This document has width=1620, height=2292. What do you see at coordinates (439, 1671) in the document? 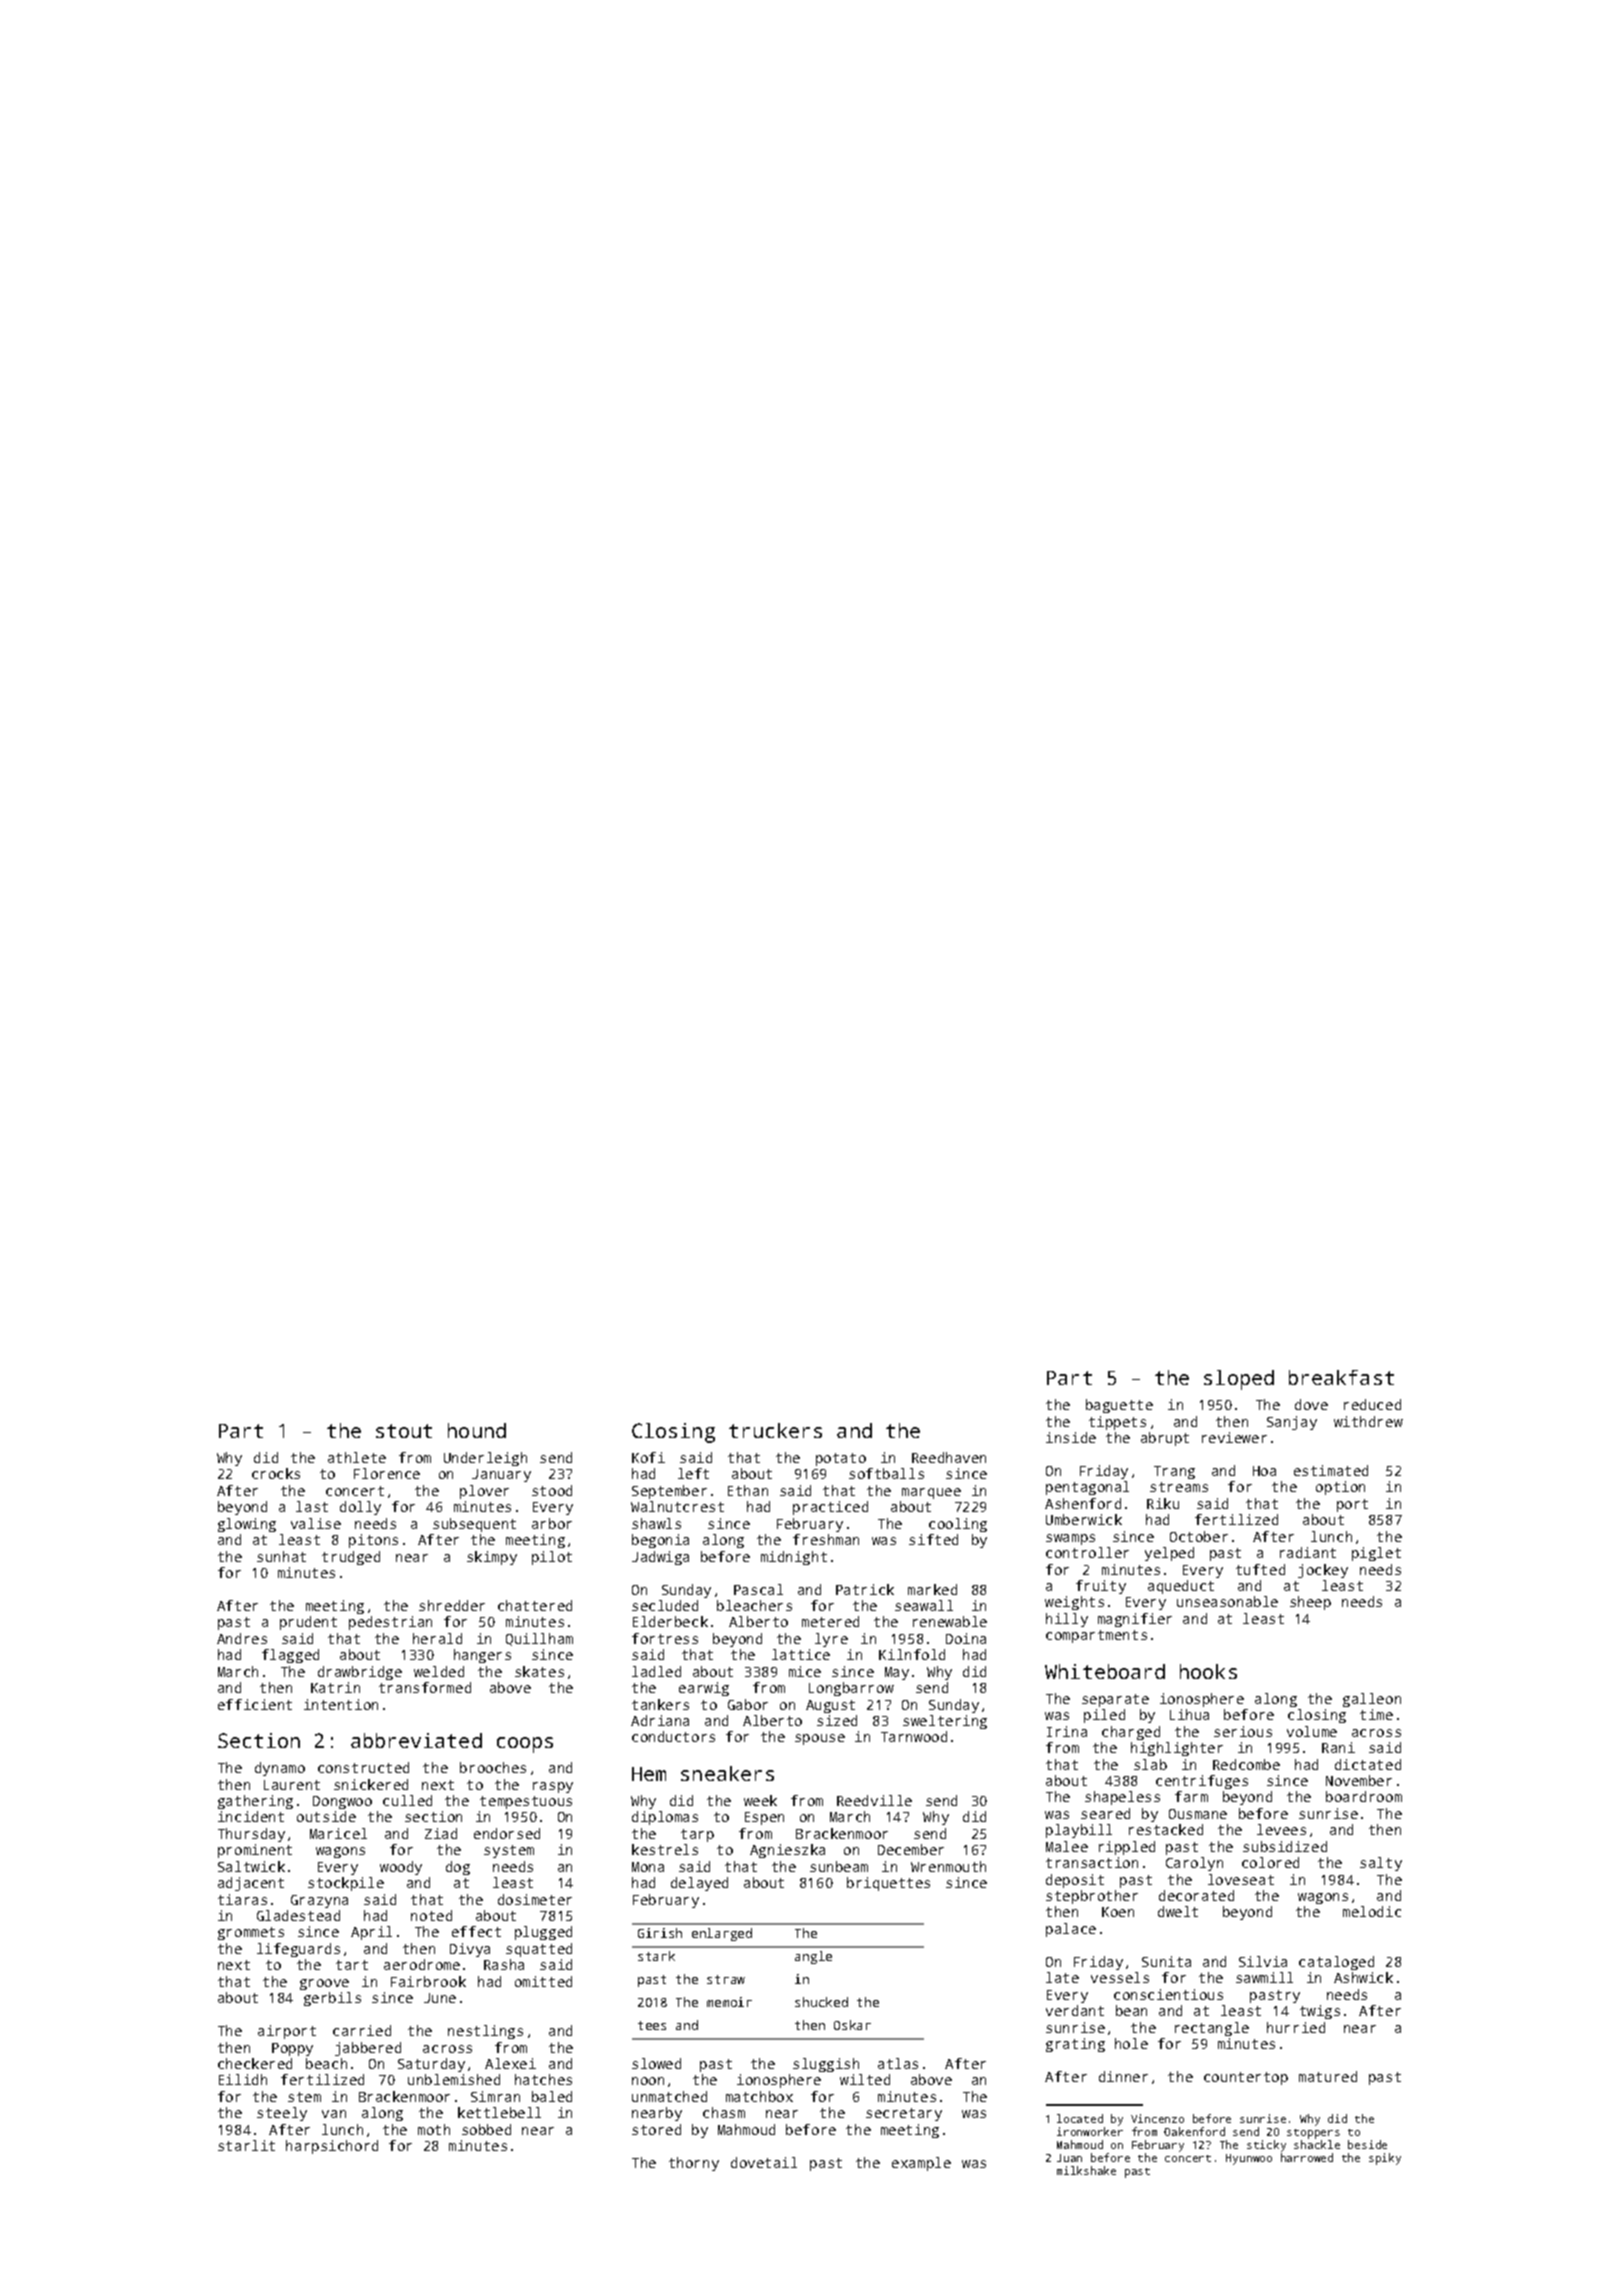
I see `welded` at bounding box center [439, 1671].
